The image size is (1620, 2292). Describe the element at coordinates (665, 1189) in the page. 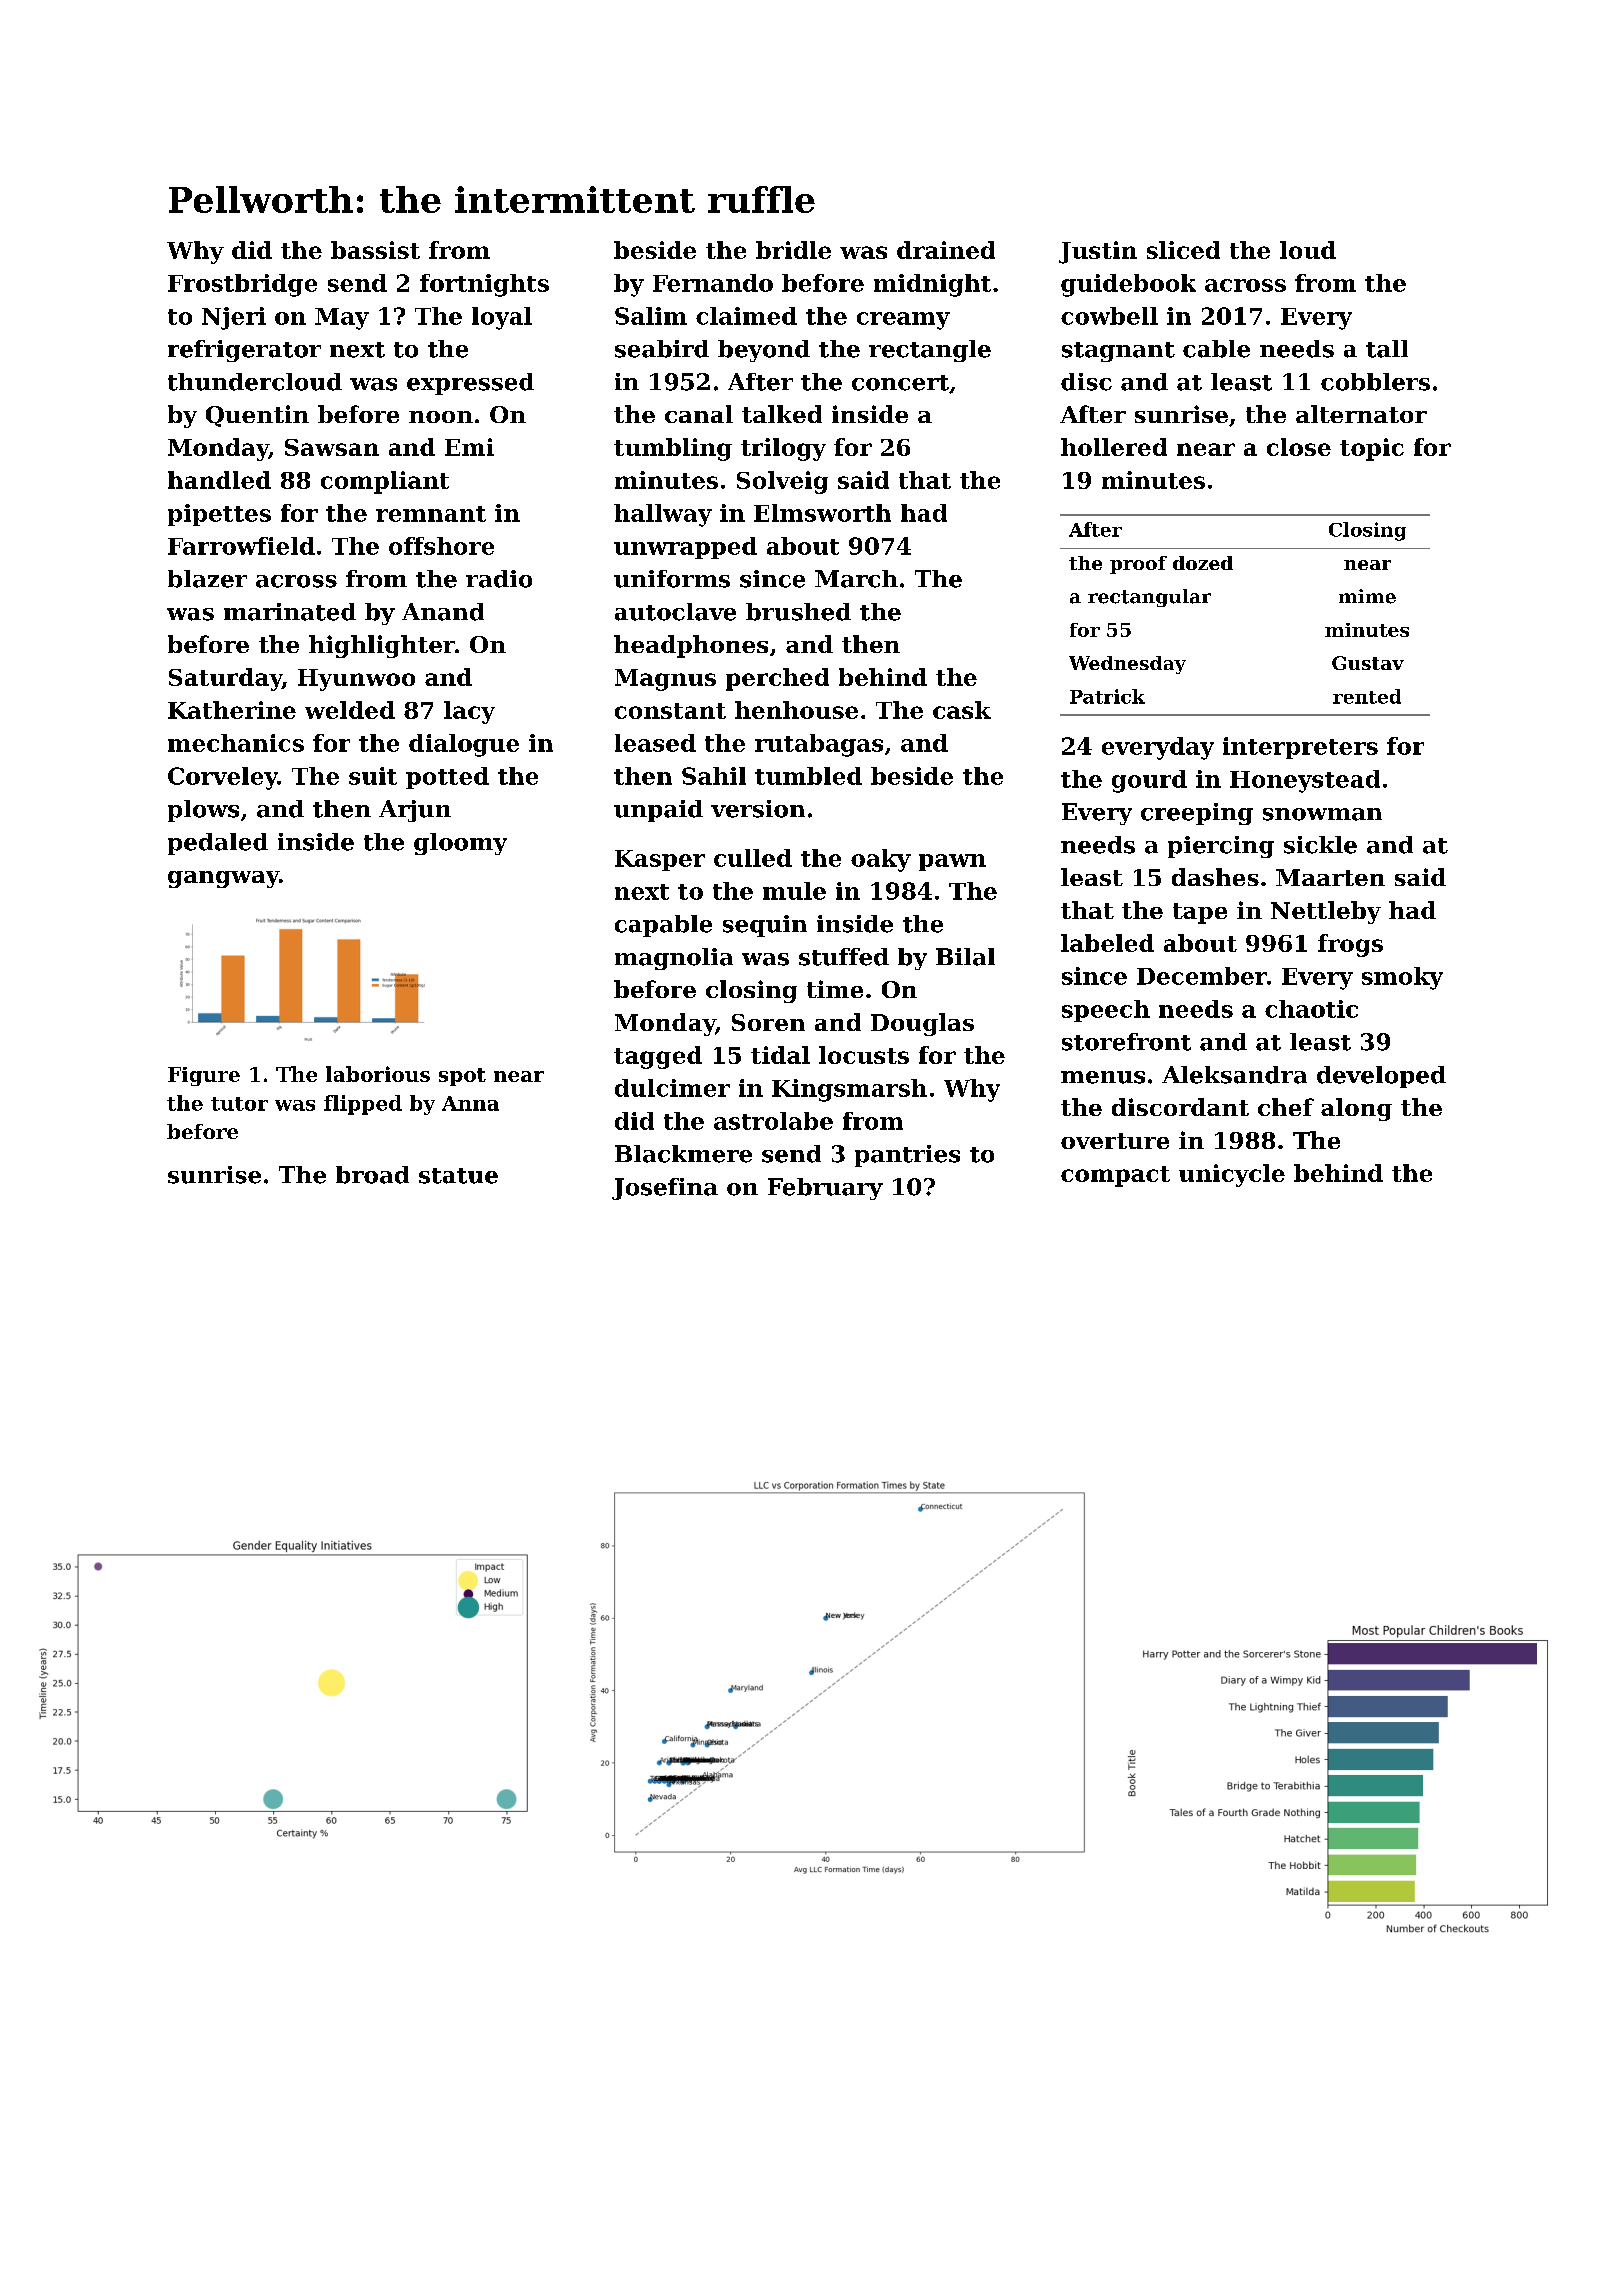

I see `Josefina` at that location.
